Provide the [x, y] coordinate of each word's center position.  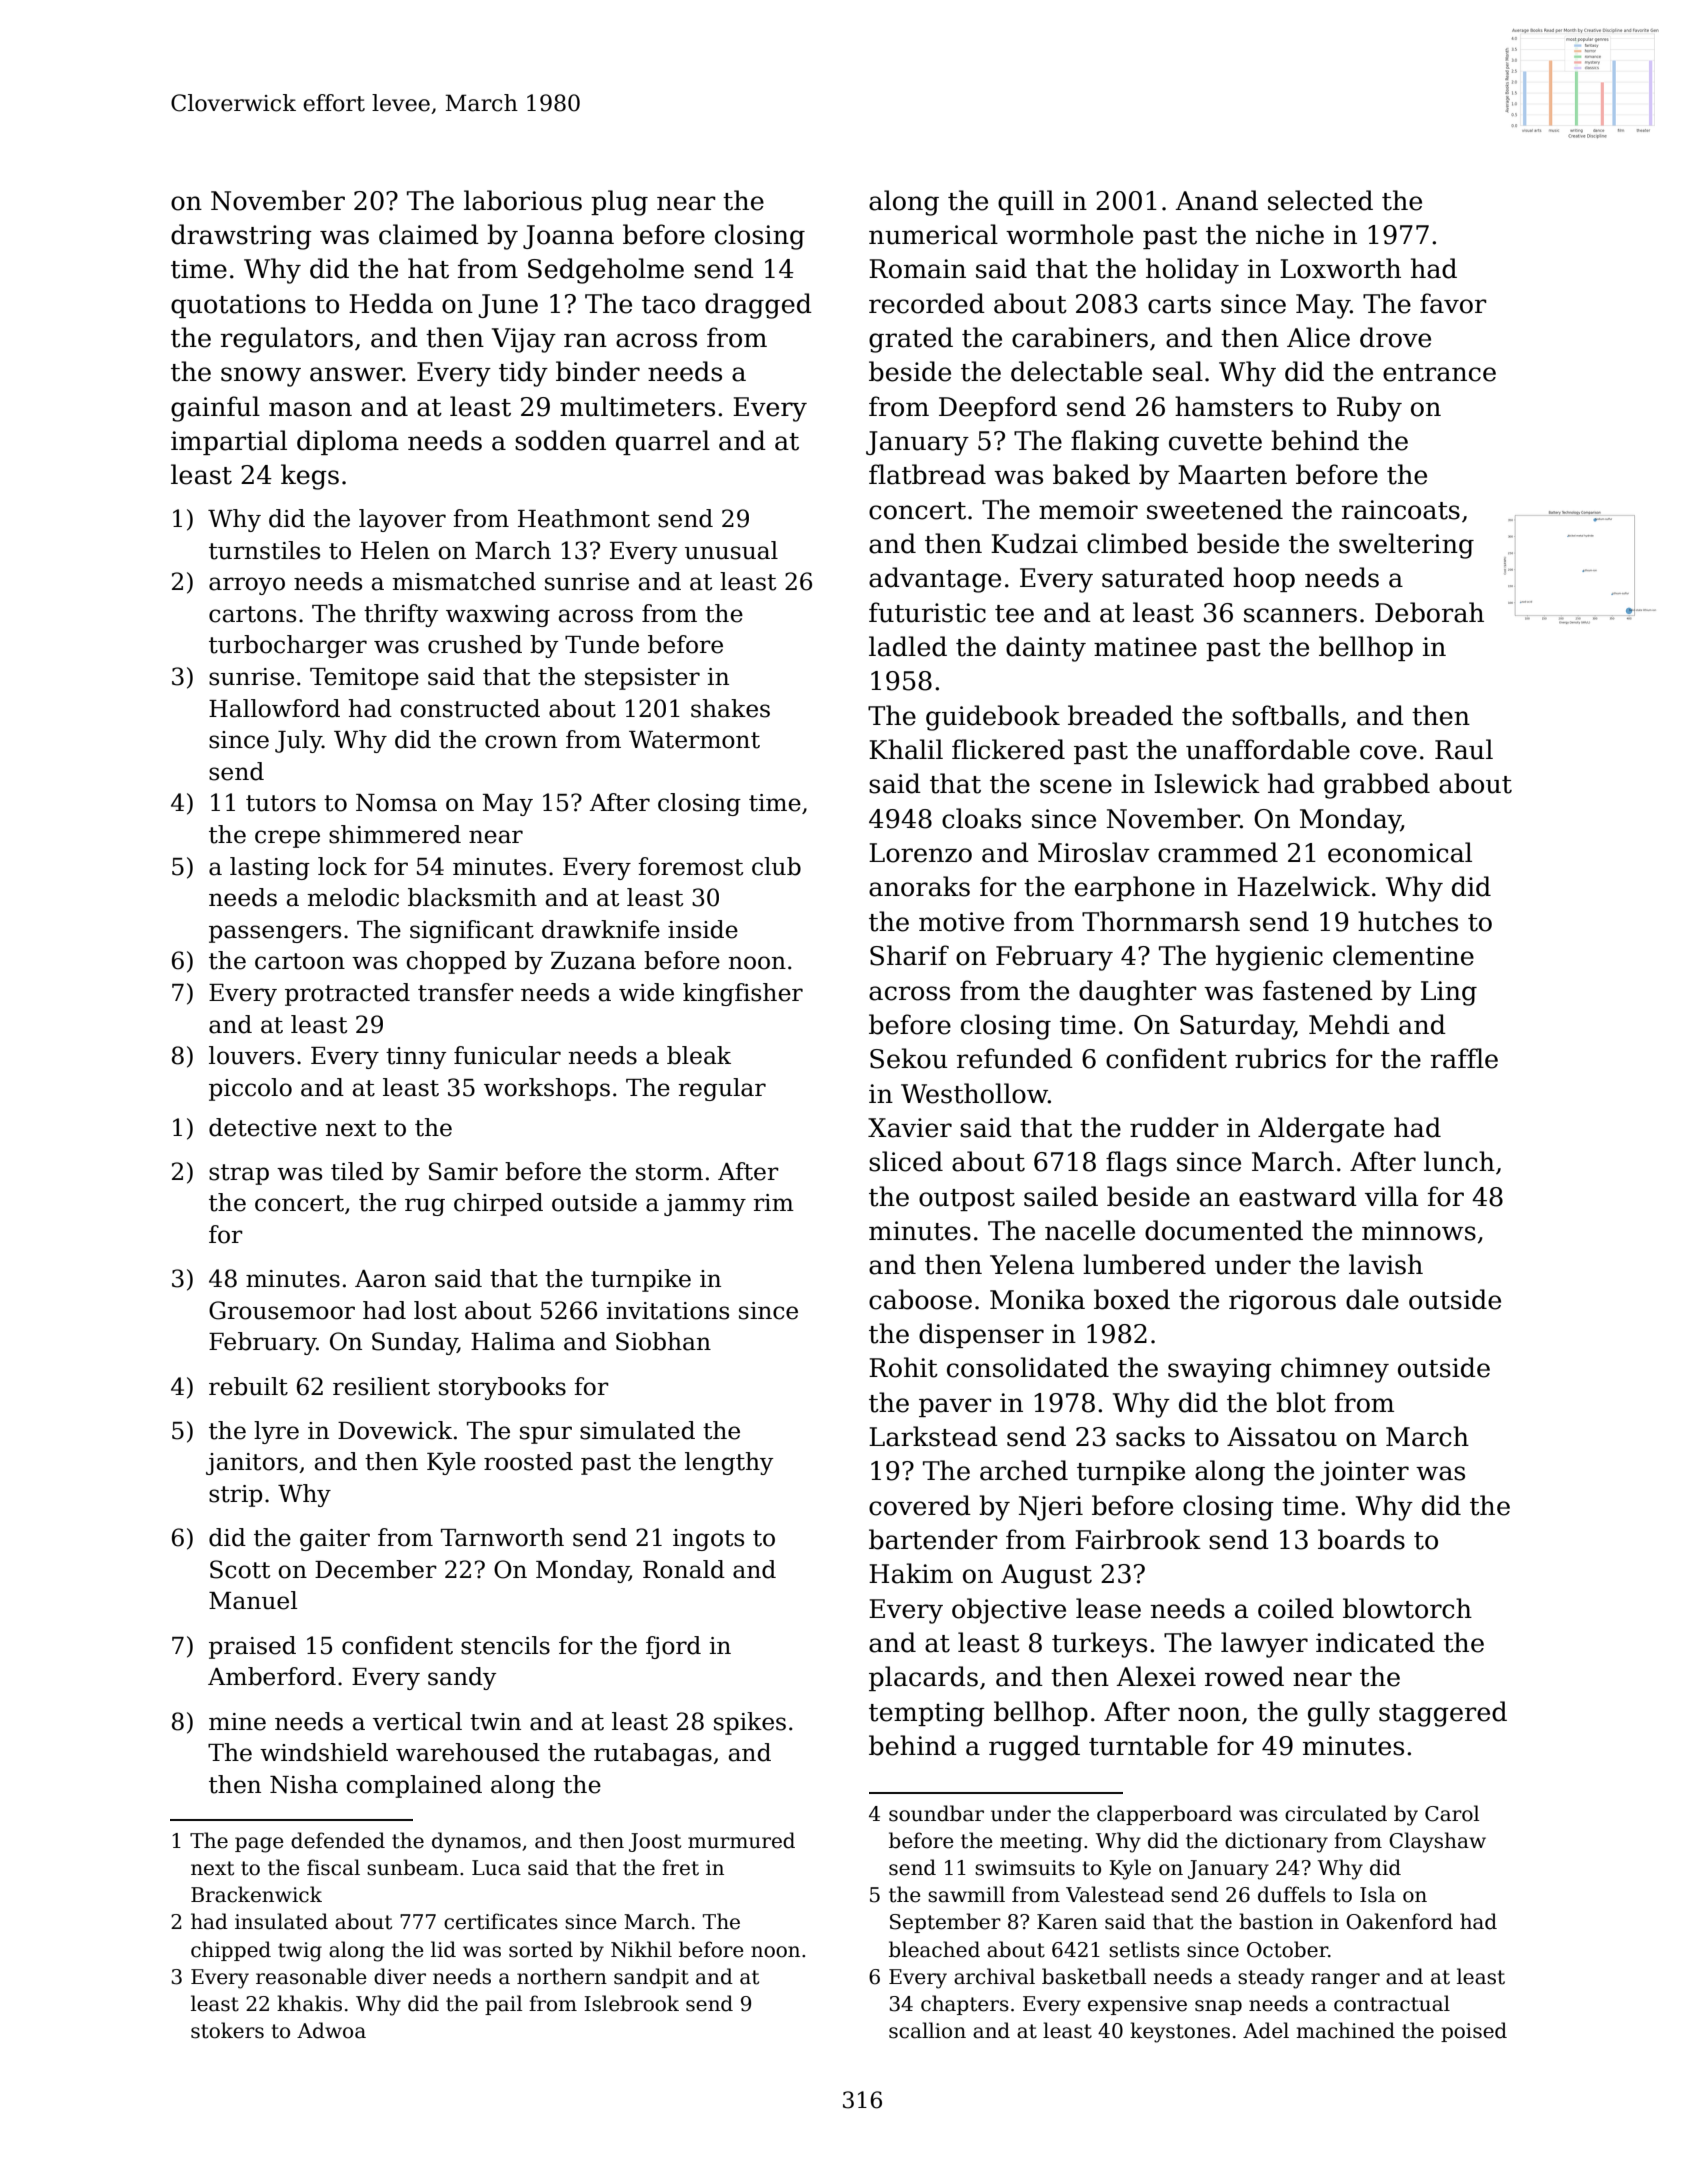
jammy [705, 1205]
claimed [429, 234]
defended [338, 1840]
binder [598, 371]
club [776, 866]
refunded [1015, 1058]
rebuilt [248, 1386]
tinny [416, 1058]
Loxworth [1340, 268]
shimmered [395, 834]
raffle [1464, 1058]
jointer [1365, 1473]
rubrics [1280, 1058]
